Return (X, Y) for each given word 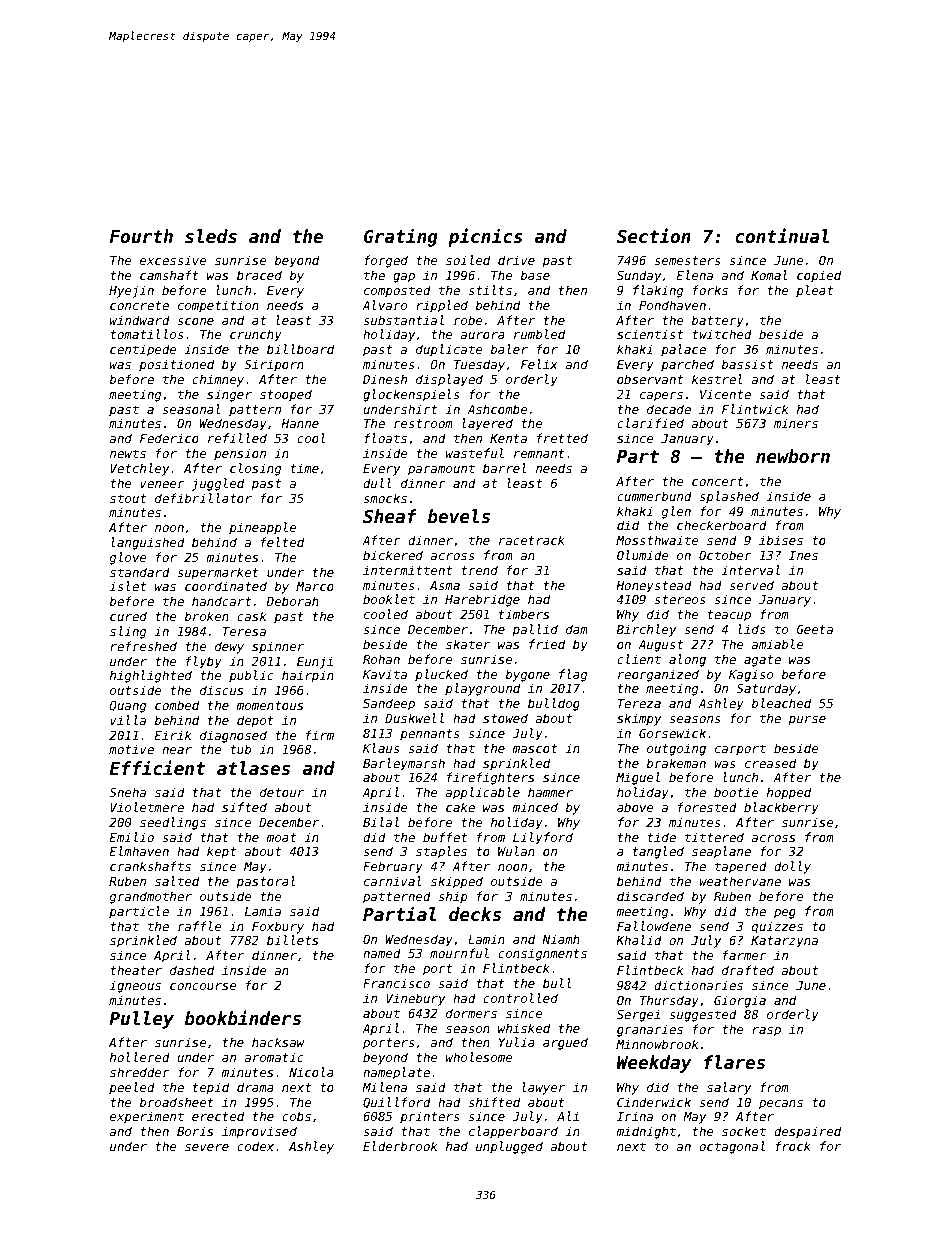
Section (654, 236)
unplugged (509, 1147)
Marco (315, 586)
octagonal (732, 1147)
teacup (729, 616)
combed (177, 705)
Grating (401, 237)
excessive (173, 260)
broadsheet (176, 1102)
